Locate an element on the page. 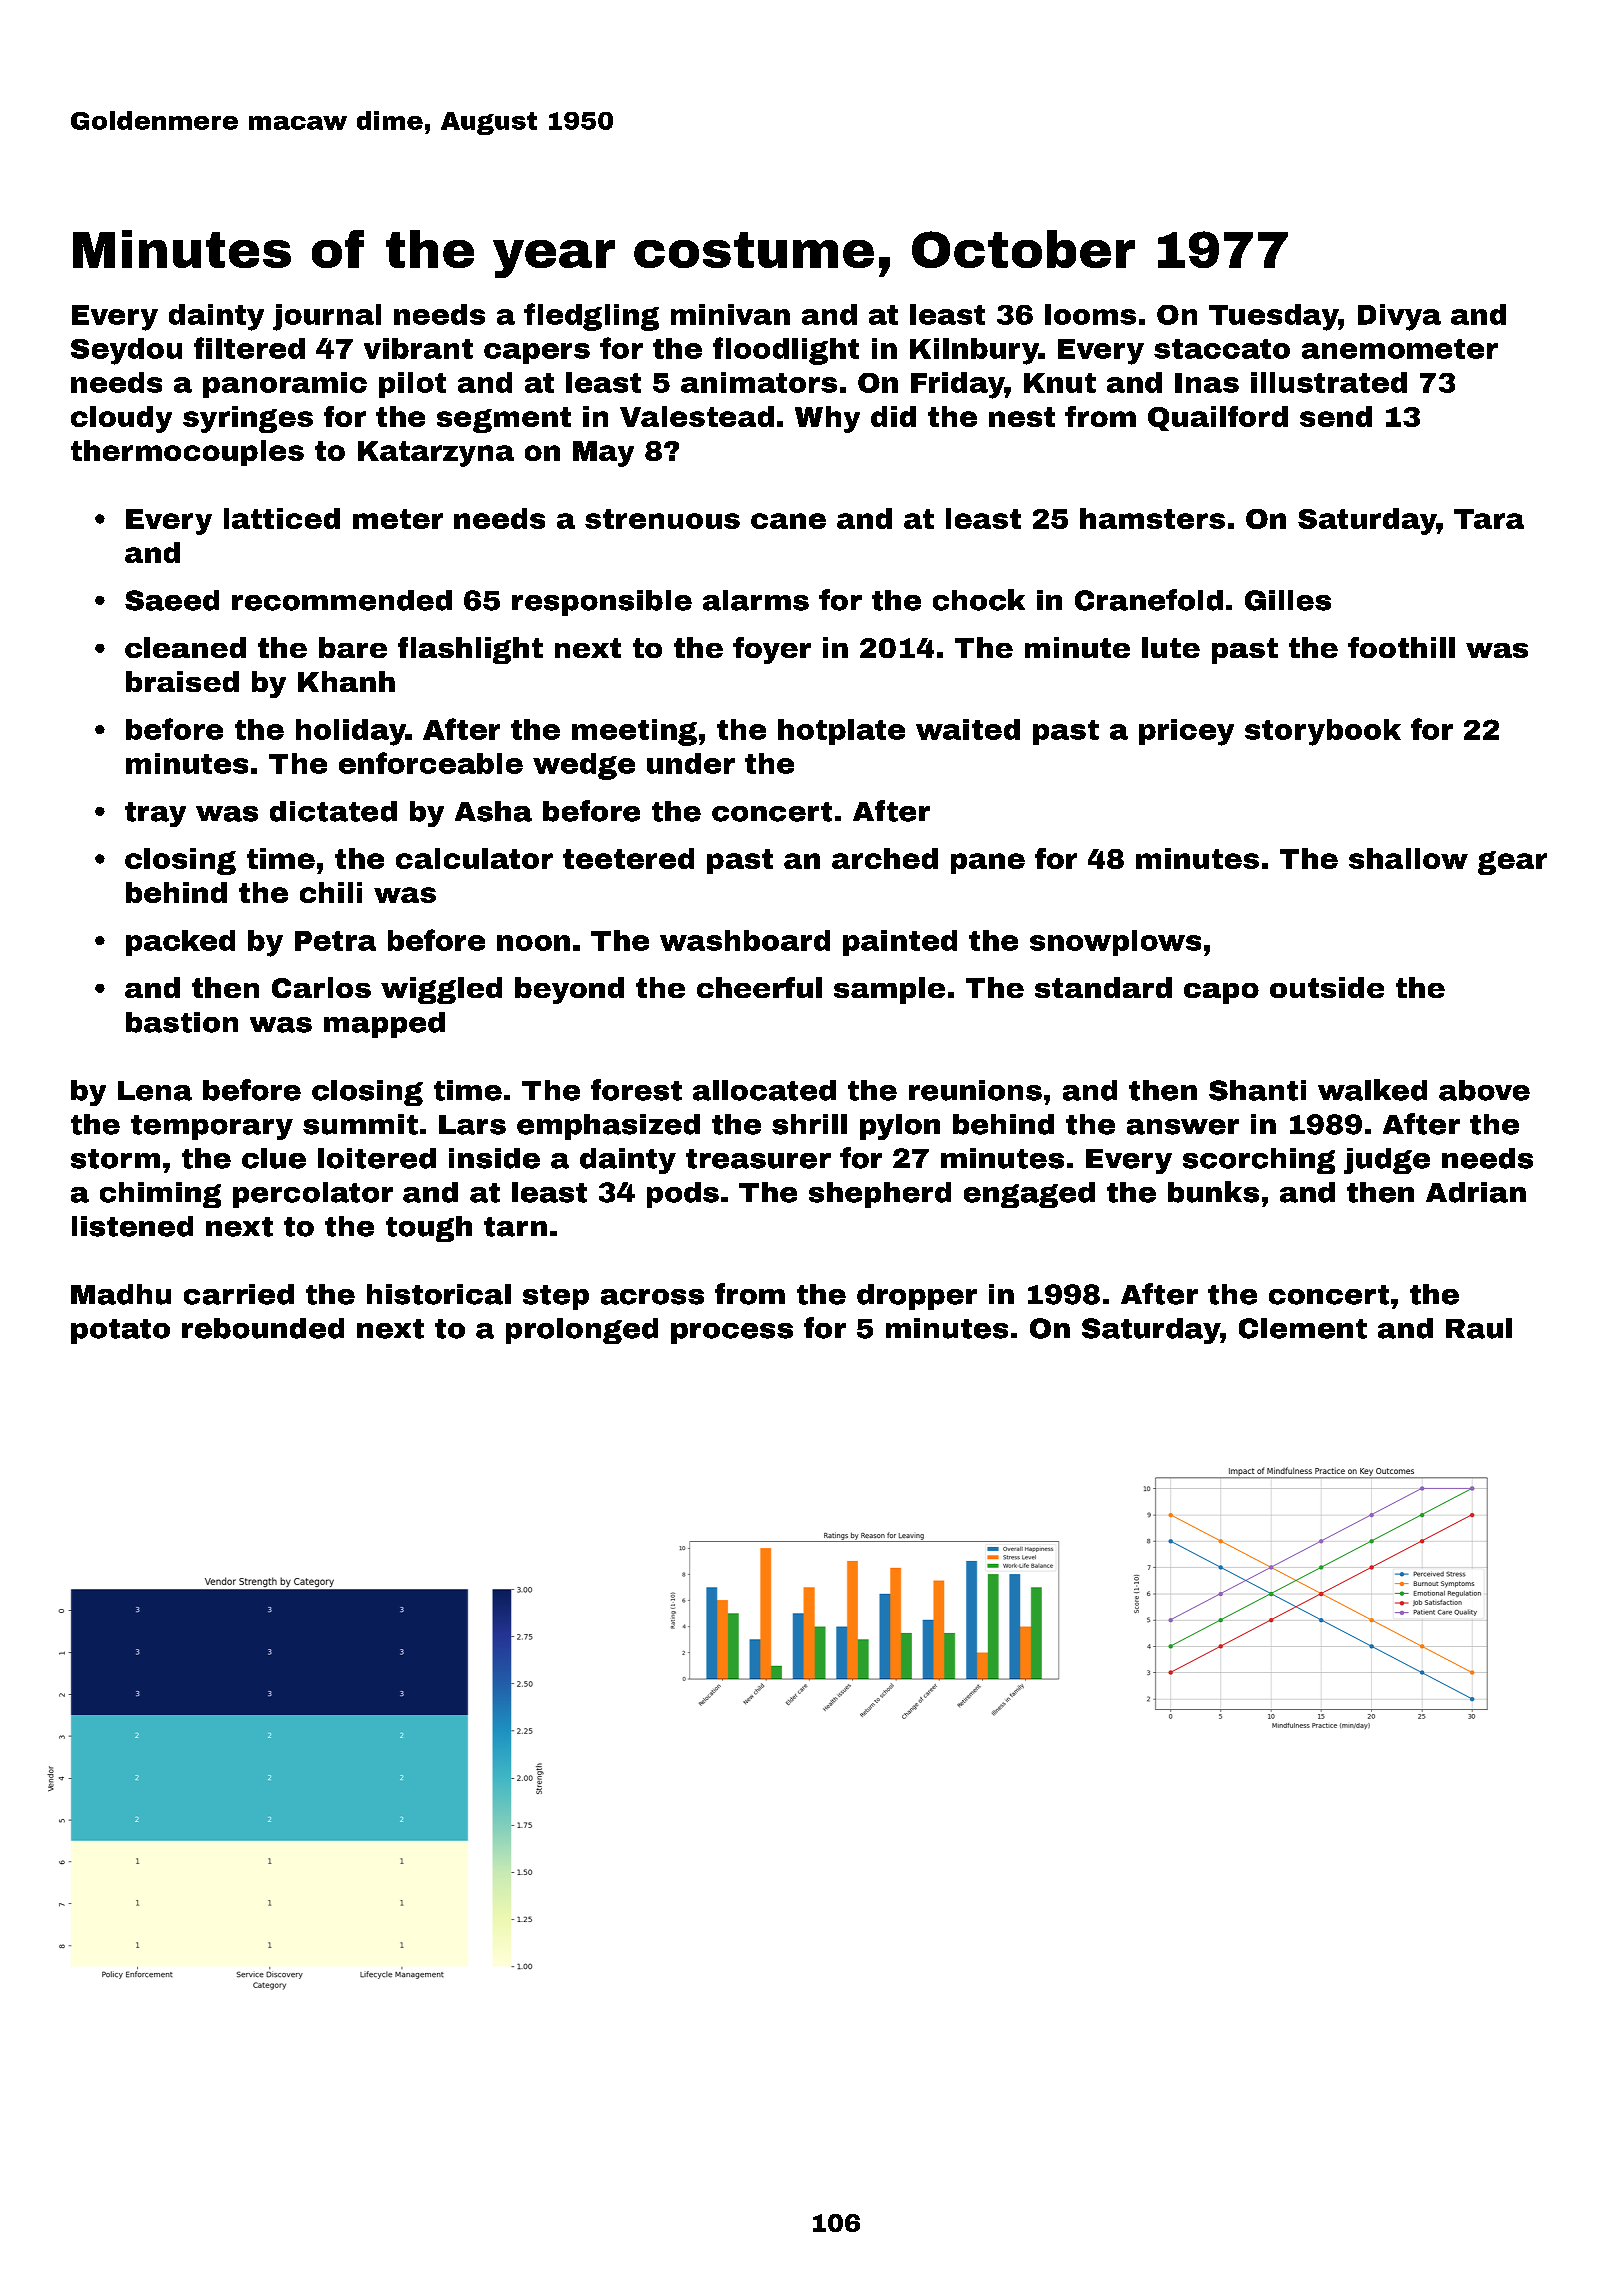 Image resolution: width=1620 pixels, height=2292 pixels. above is located at coordinates (1484, 1090).
